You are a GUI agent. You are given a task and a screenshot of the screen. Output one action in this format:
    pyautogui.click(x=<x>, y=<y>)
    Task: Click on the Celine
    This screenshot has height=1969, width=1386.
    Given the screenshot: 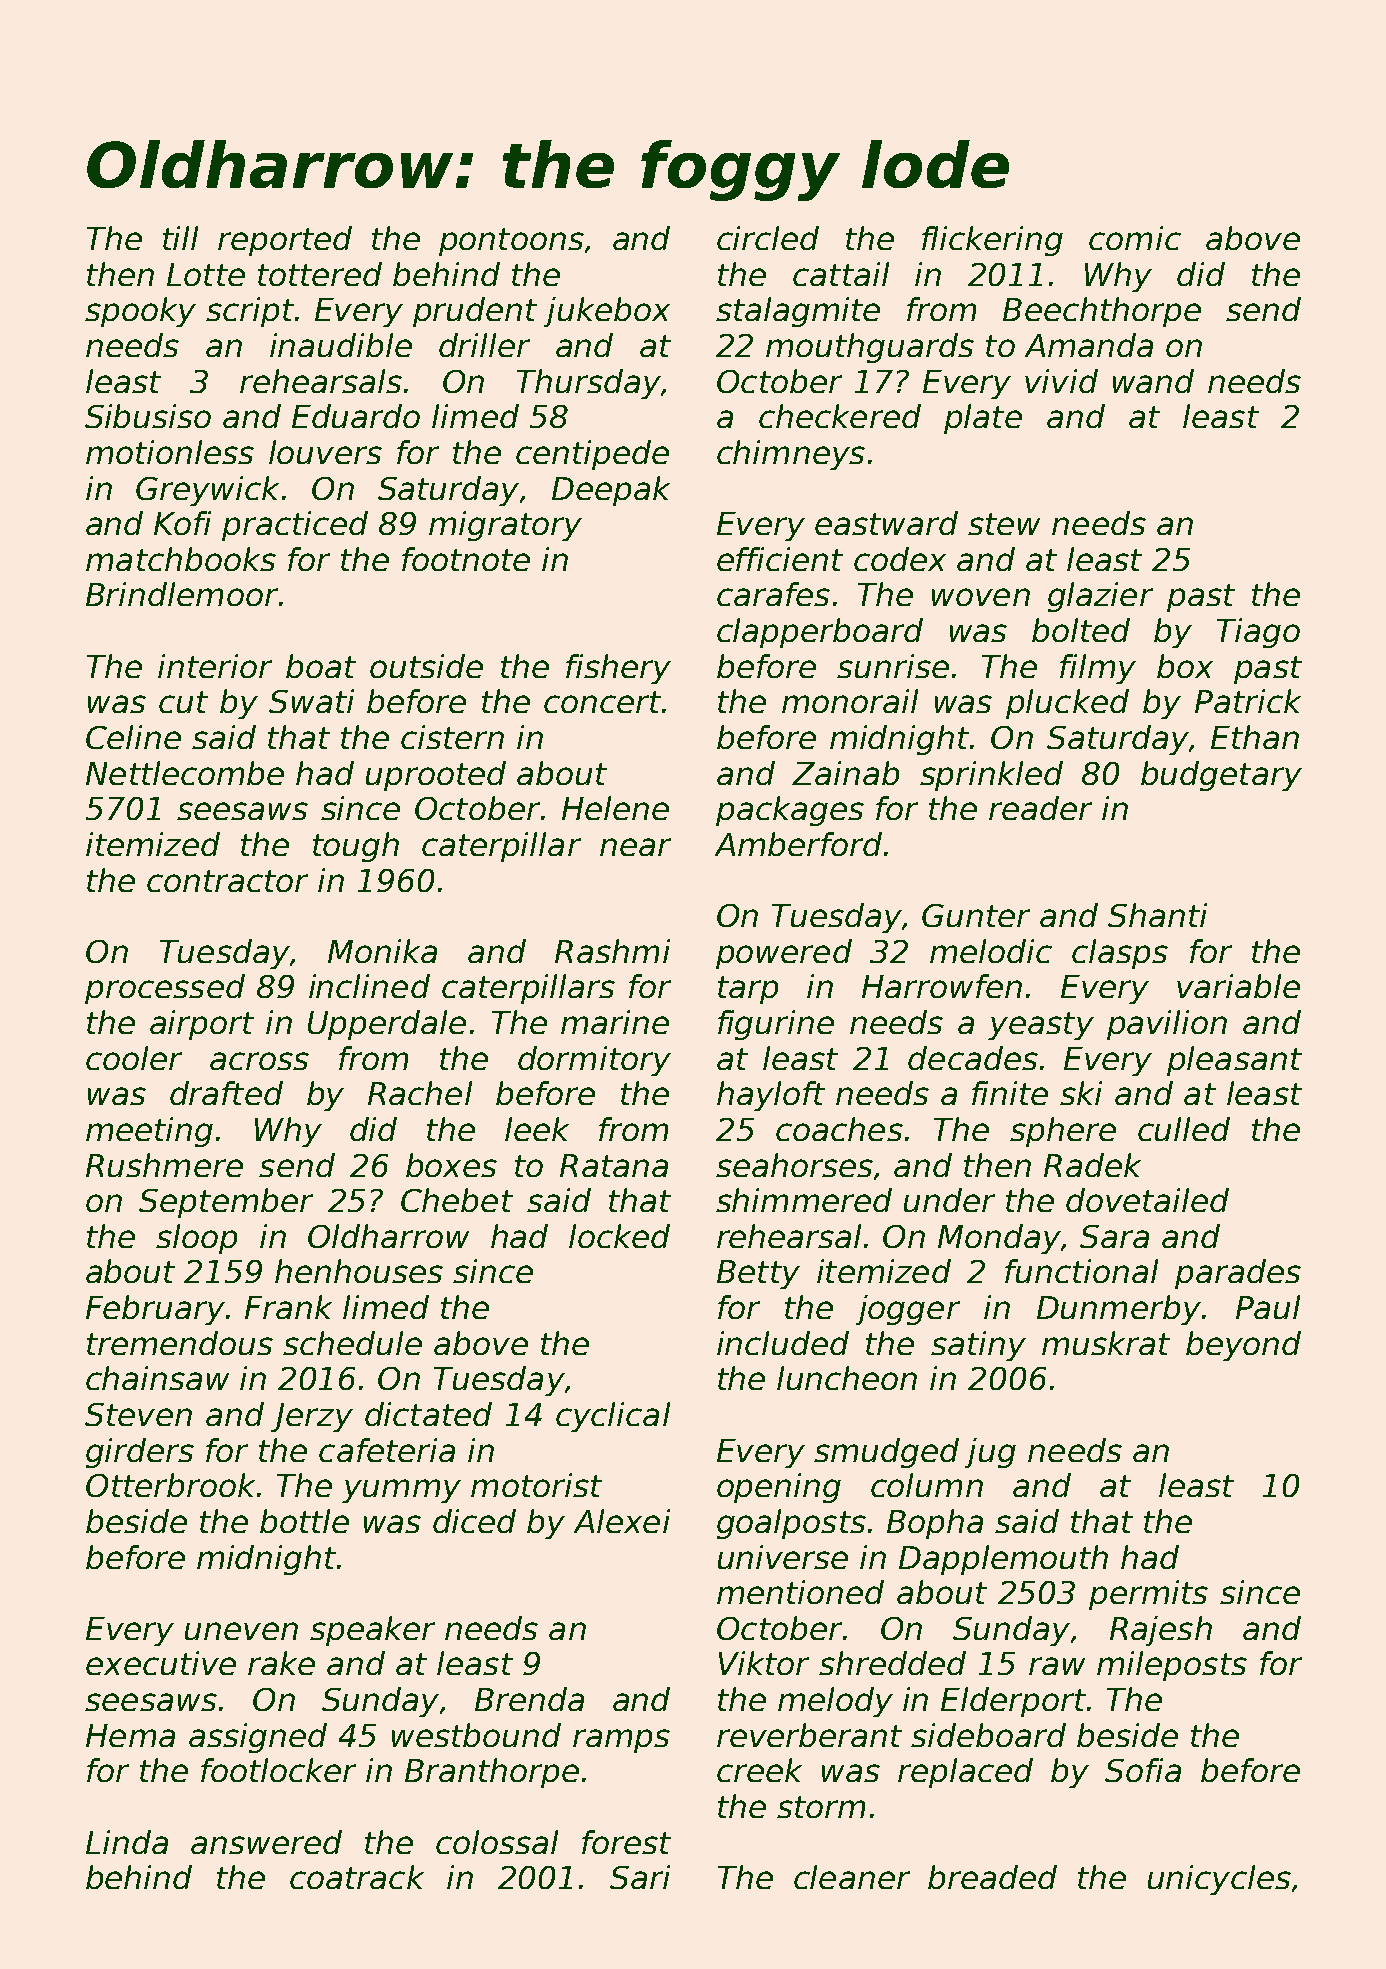 What is the action you would take?
    pyautogui.click(x=133, y=737)
